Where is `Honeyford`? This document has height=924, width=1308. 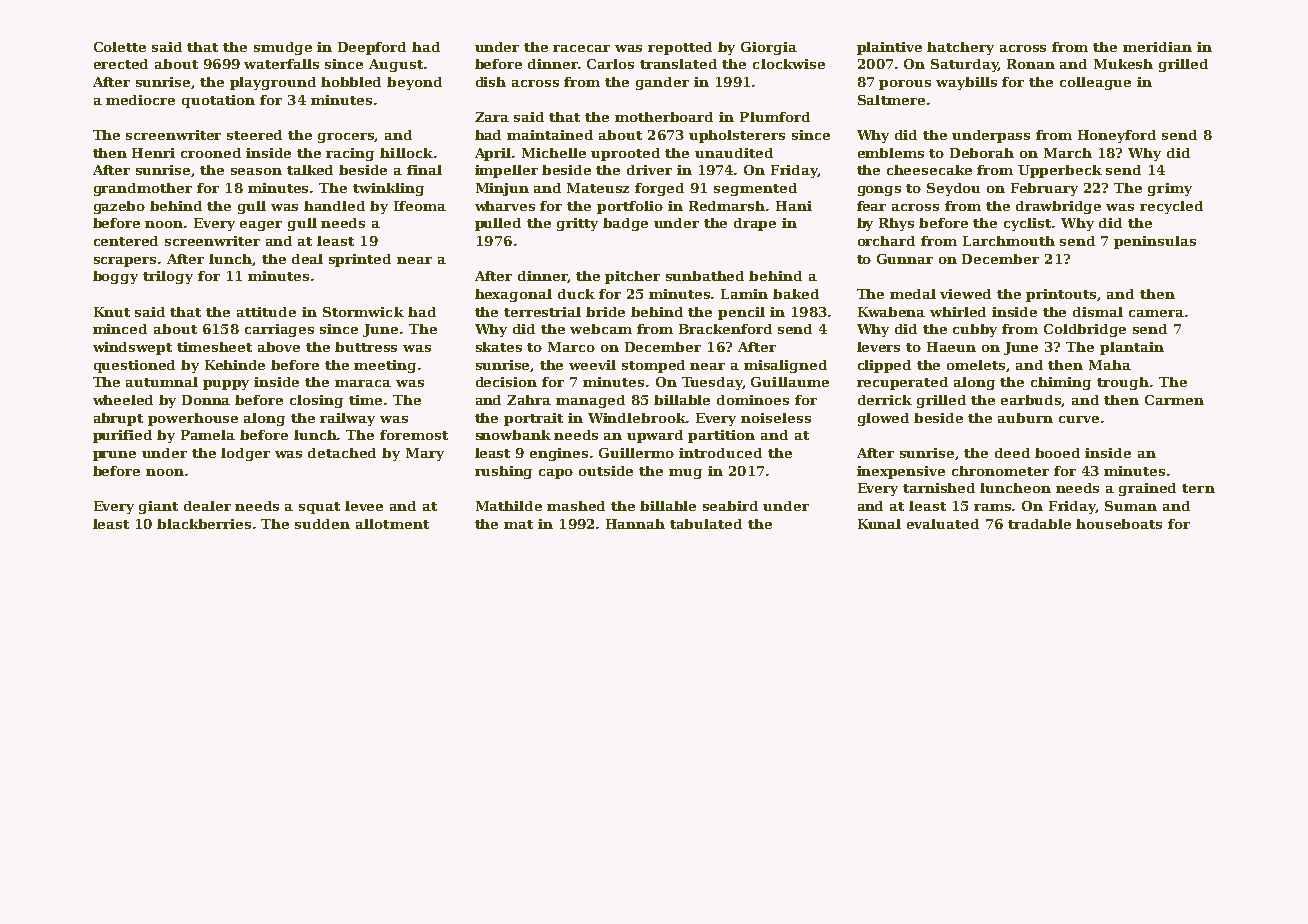 Honeyford is located at coordinates (1117, 136).
